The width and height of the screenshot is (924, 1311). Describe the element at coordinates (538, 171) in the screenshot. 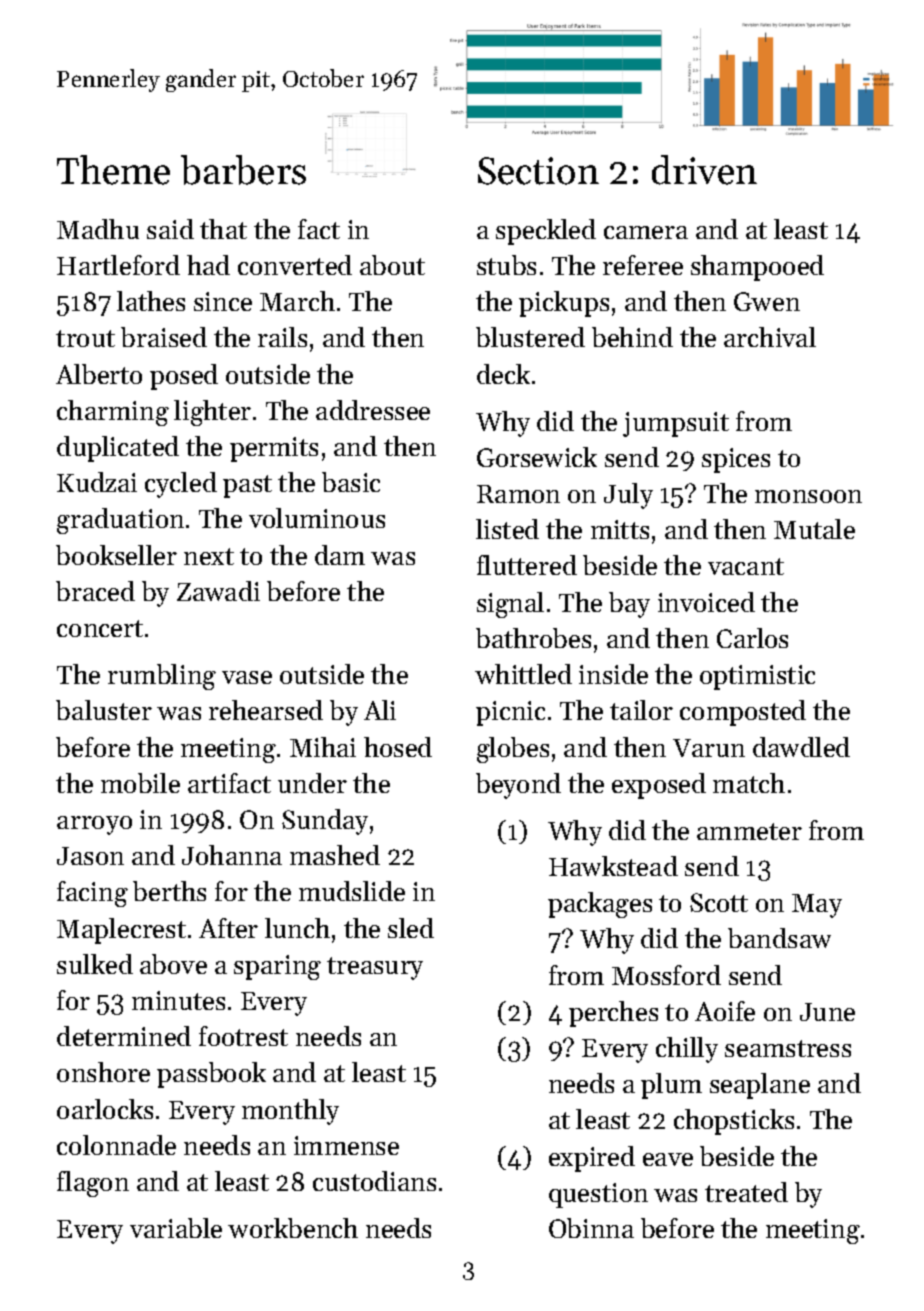

I see `Section` at that location.
